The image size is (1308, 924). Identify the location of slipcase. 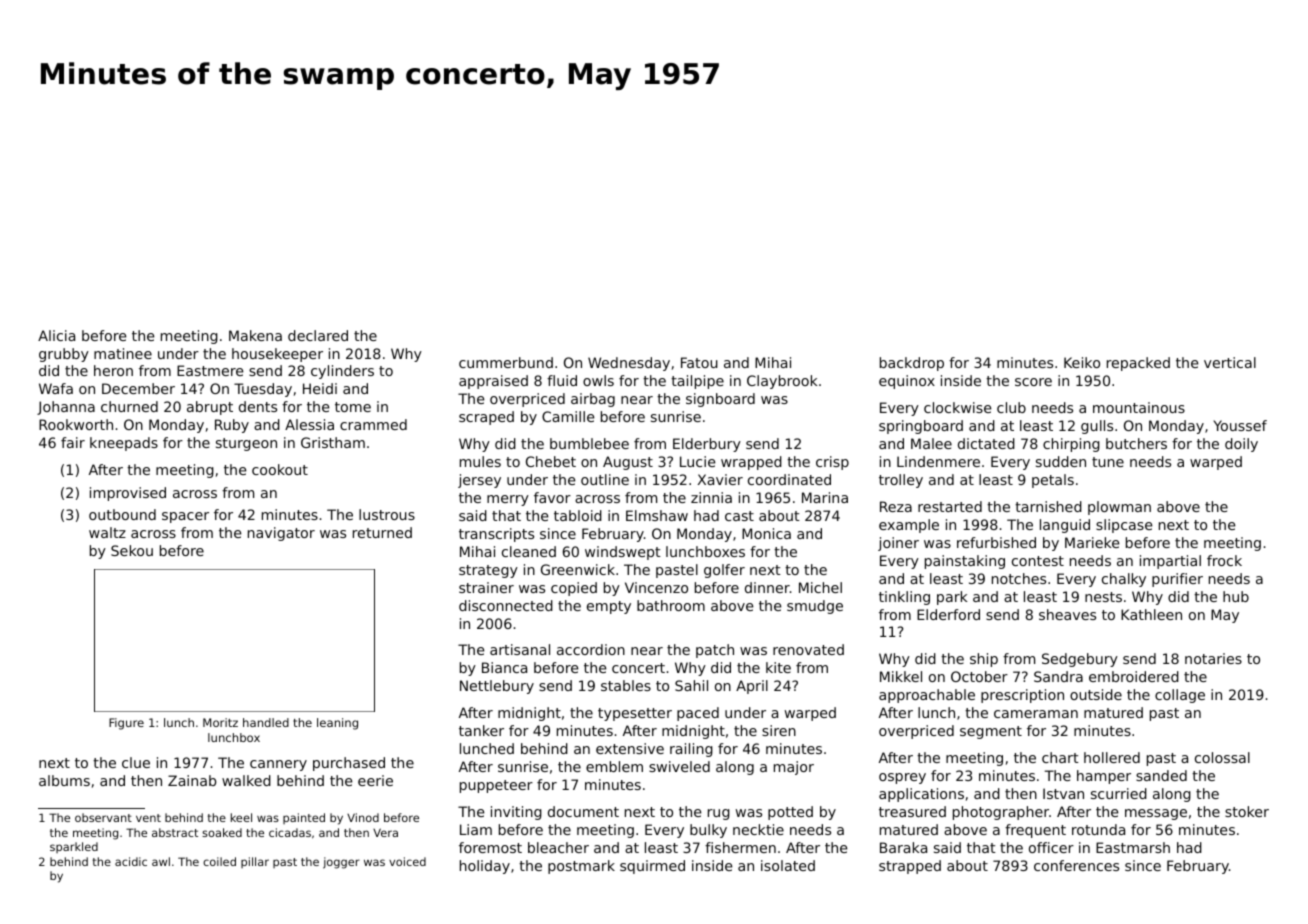
(1124, 526).
